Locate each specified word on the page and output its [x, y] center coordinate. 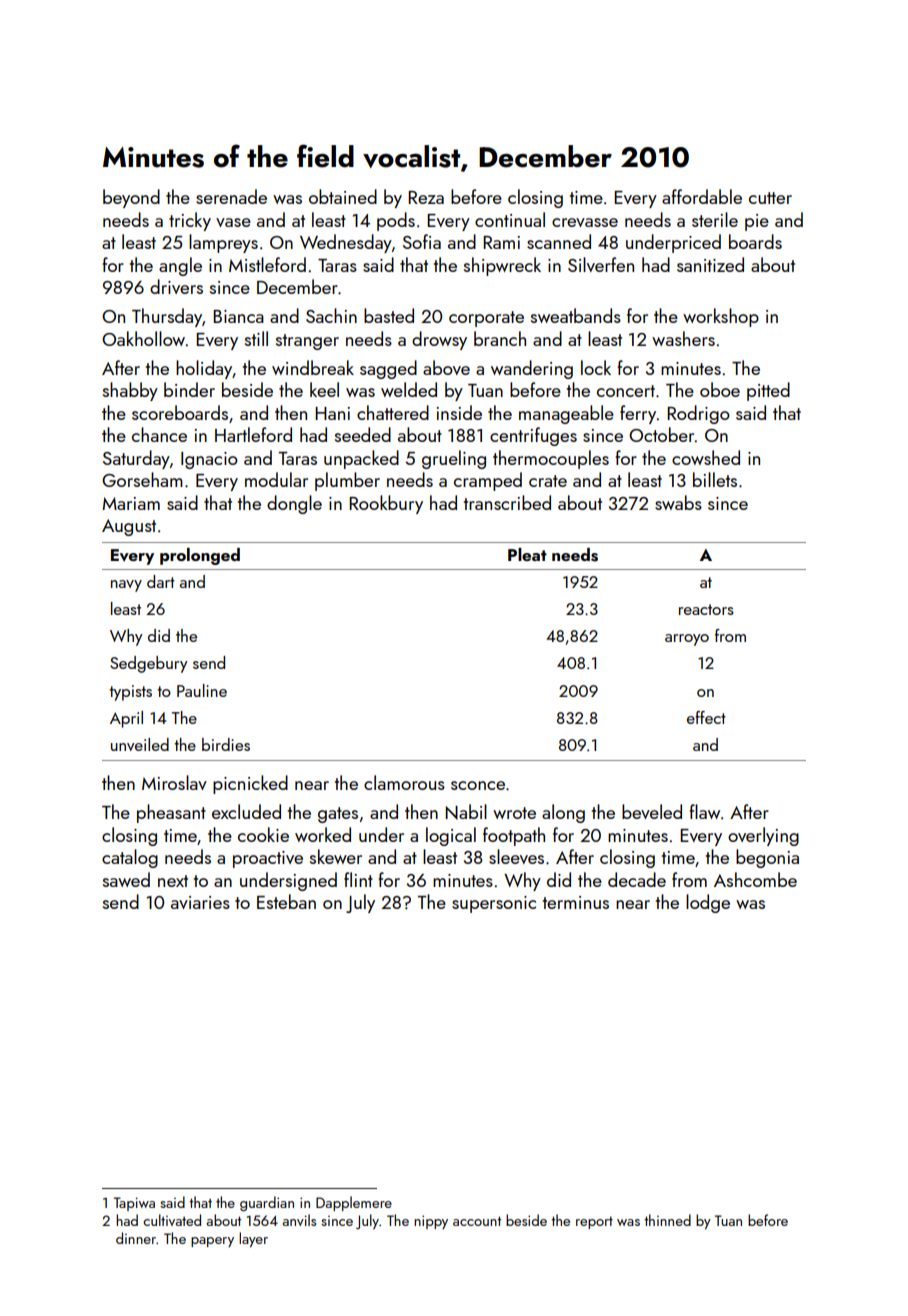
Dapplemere [354, 1203]
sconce [478, 785]
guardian [267, 1203]
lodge [708, 903]
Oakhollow [143, 338]
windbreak [313, 367]
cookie [263, 834]
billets [715, 479]
